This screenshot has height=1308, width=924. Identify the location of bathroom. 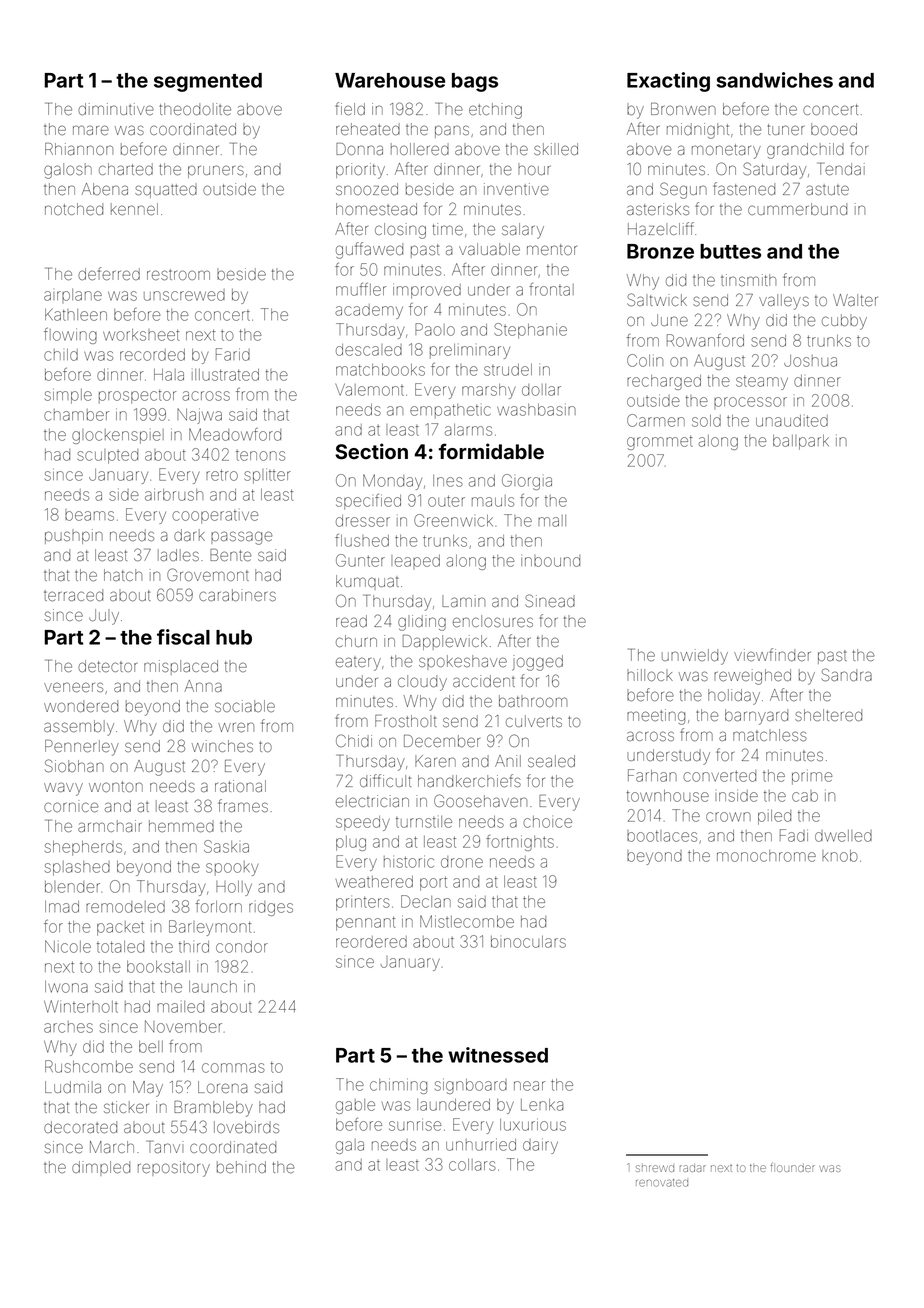
(533, 701).
